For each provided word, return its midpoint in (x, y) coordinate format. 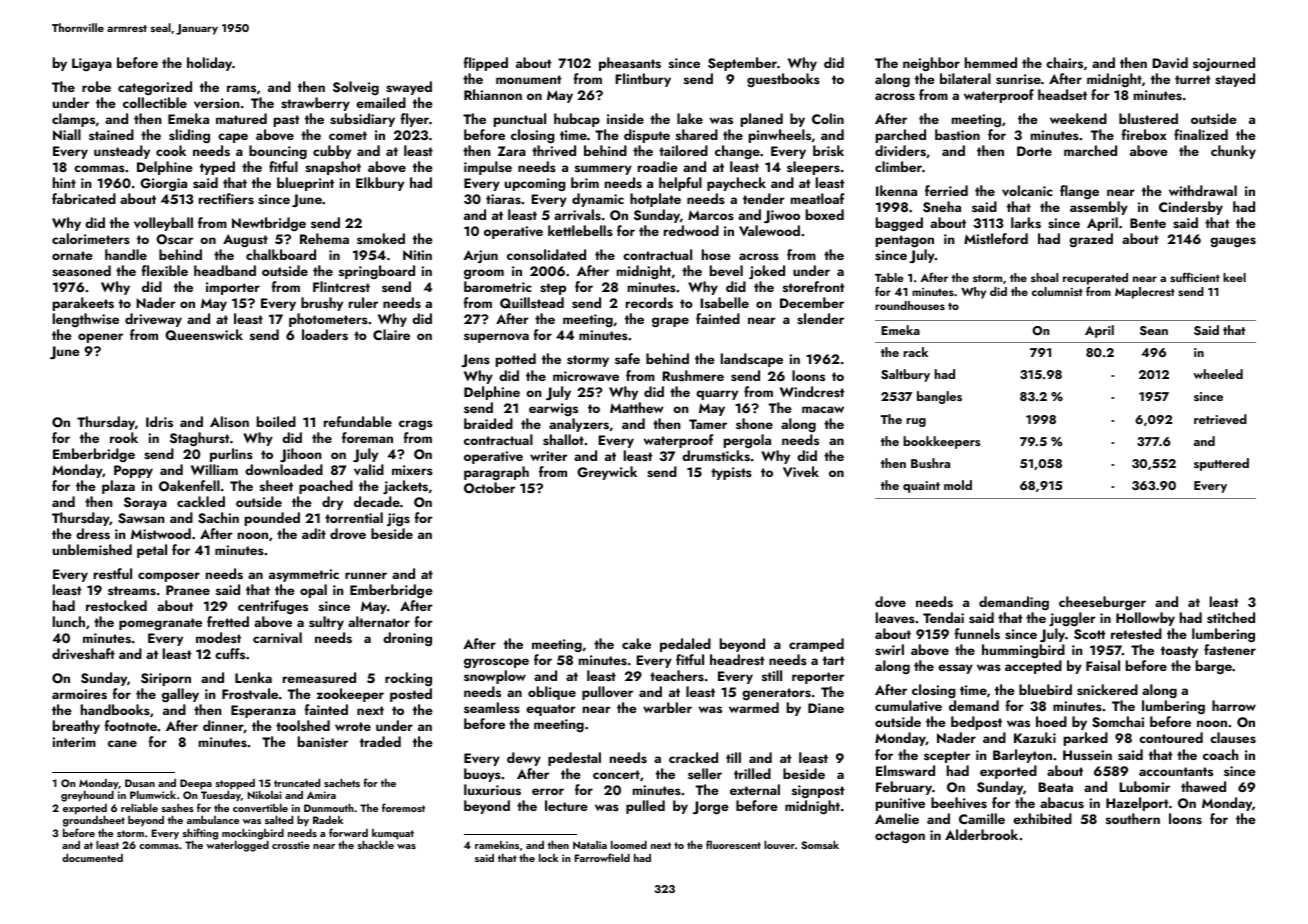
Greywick (607, 473)
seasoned (81, 270)
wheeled (1218, 374)
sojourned (1224, 64)
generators (776, 694)
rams (241, 88)
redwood (691, 230)
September (742, 64)
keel (1234, 277)
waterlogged (237, 846)
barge (1214, 667)
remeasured (319, 677)
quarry (717, 395)
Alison (229, 421)
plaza (118, 487)
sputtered (1221, 464)
